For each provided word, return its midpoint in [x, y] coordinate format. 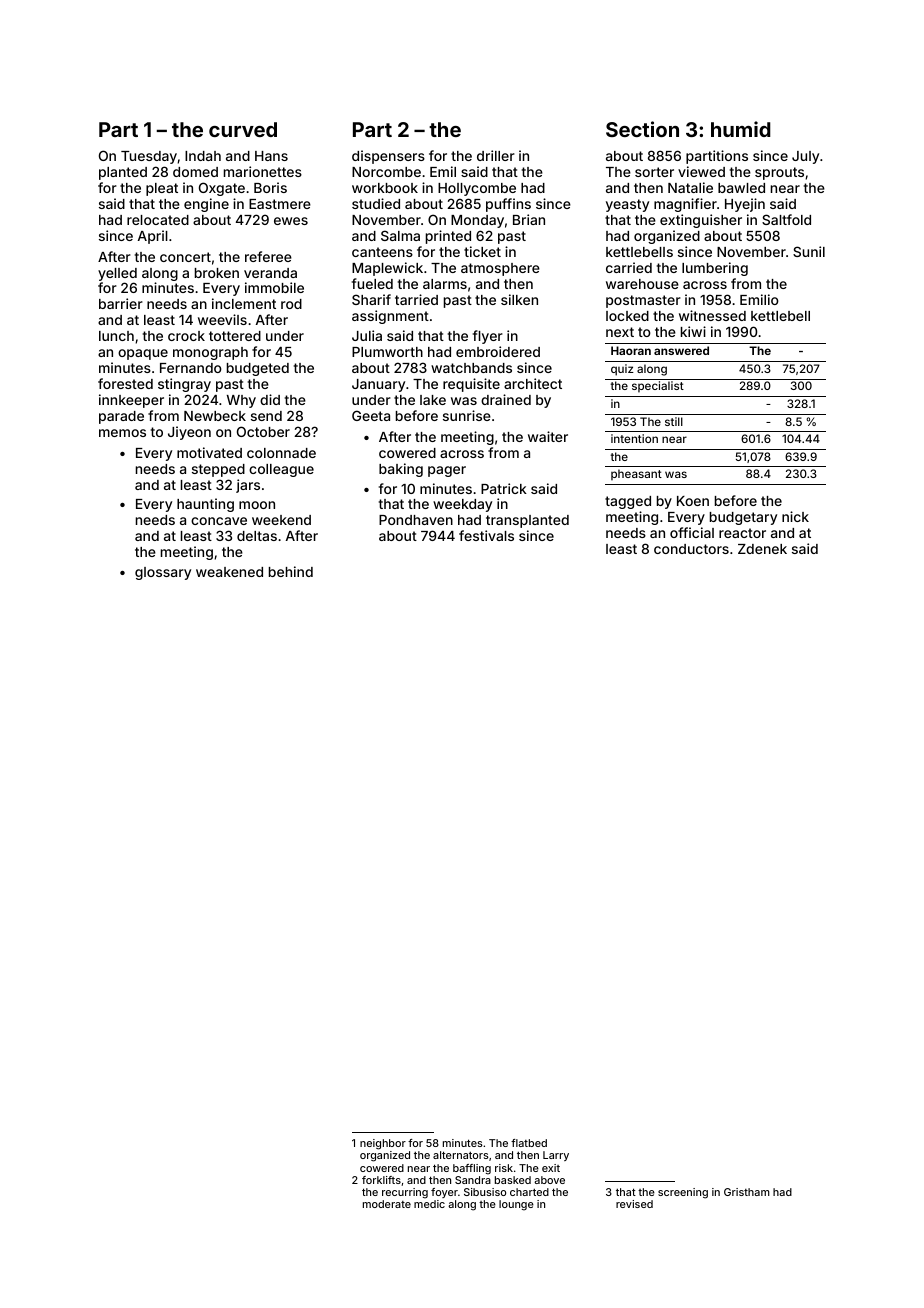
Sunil [809, 251]
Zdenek [762, 549]
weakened [229, 572]
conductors [691, 549]
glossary [163, 573]
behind [291, 571]
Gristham [747, 1192]
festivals [486, 535]
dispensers [388, 157]
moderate [387, 1204]
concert [185, 257]
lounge [516, 1205]
